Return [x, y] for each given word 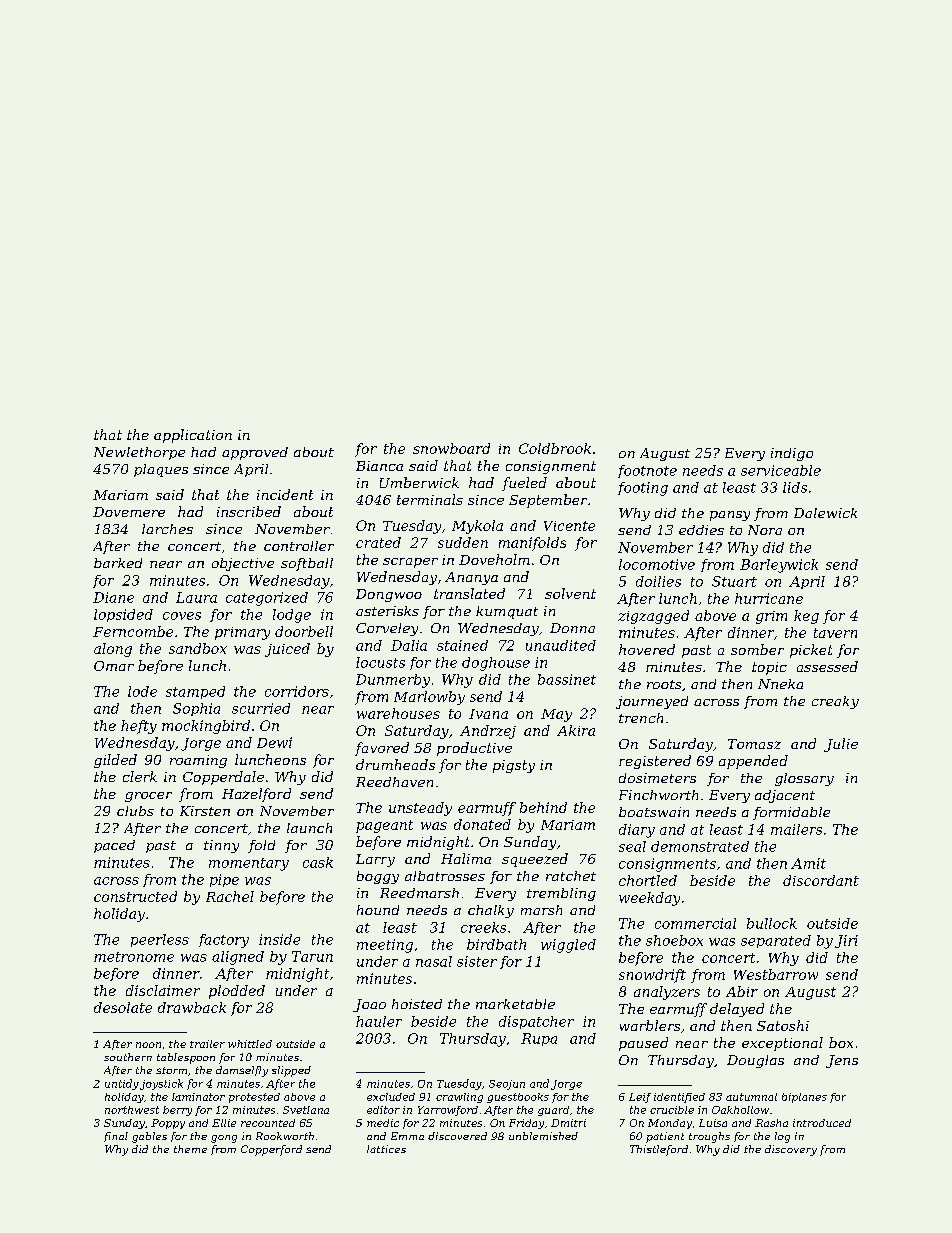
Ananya [471, 578]
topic [769, 668]
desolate [123, 1007]
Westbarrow [776, 974]
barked [118, 563]
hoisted [417, 1004]
